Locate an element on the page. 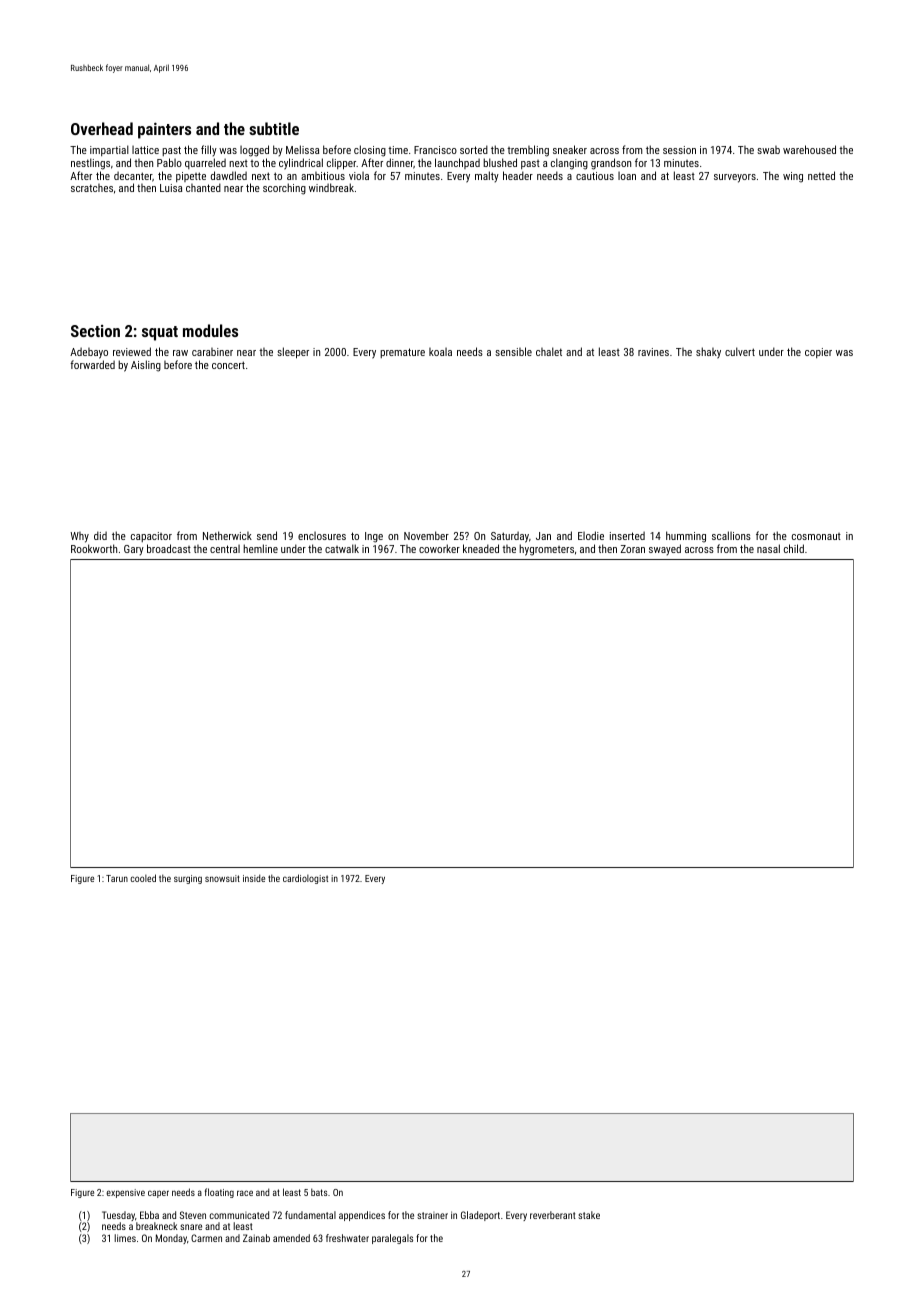 This document has width=924, height=1308. Francisco is located at coordinates (435, 150).
